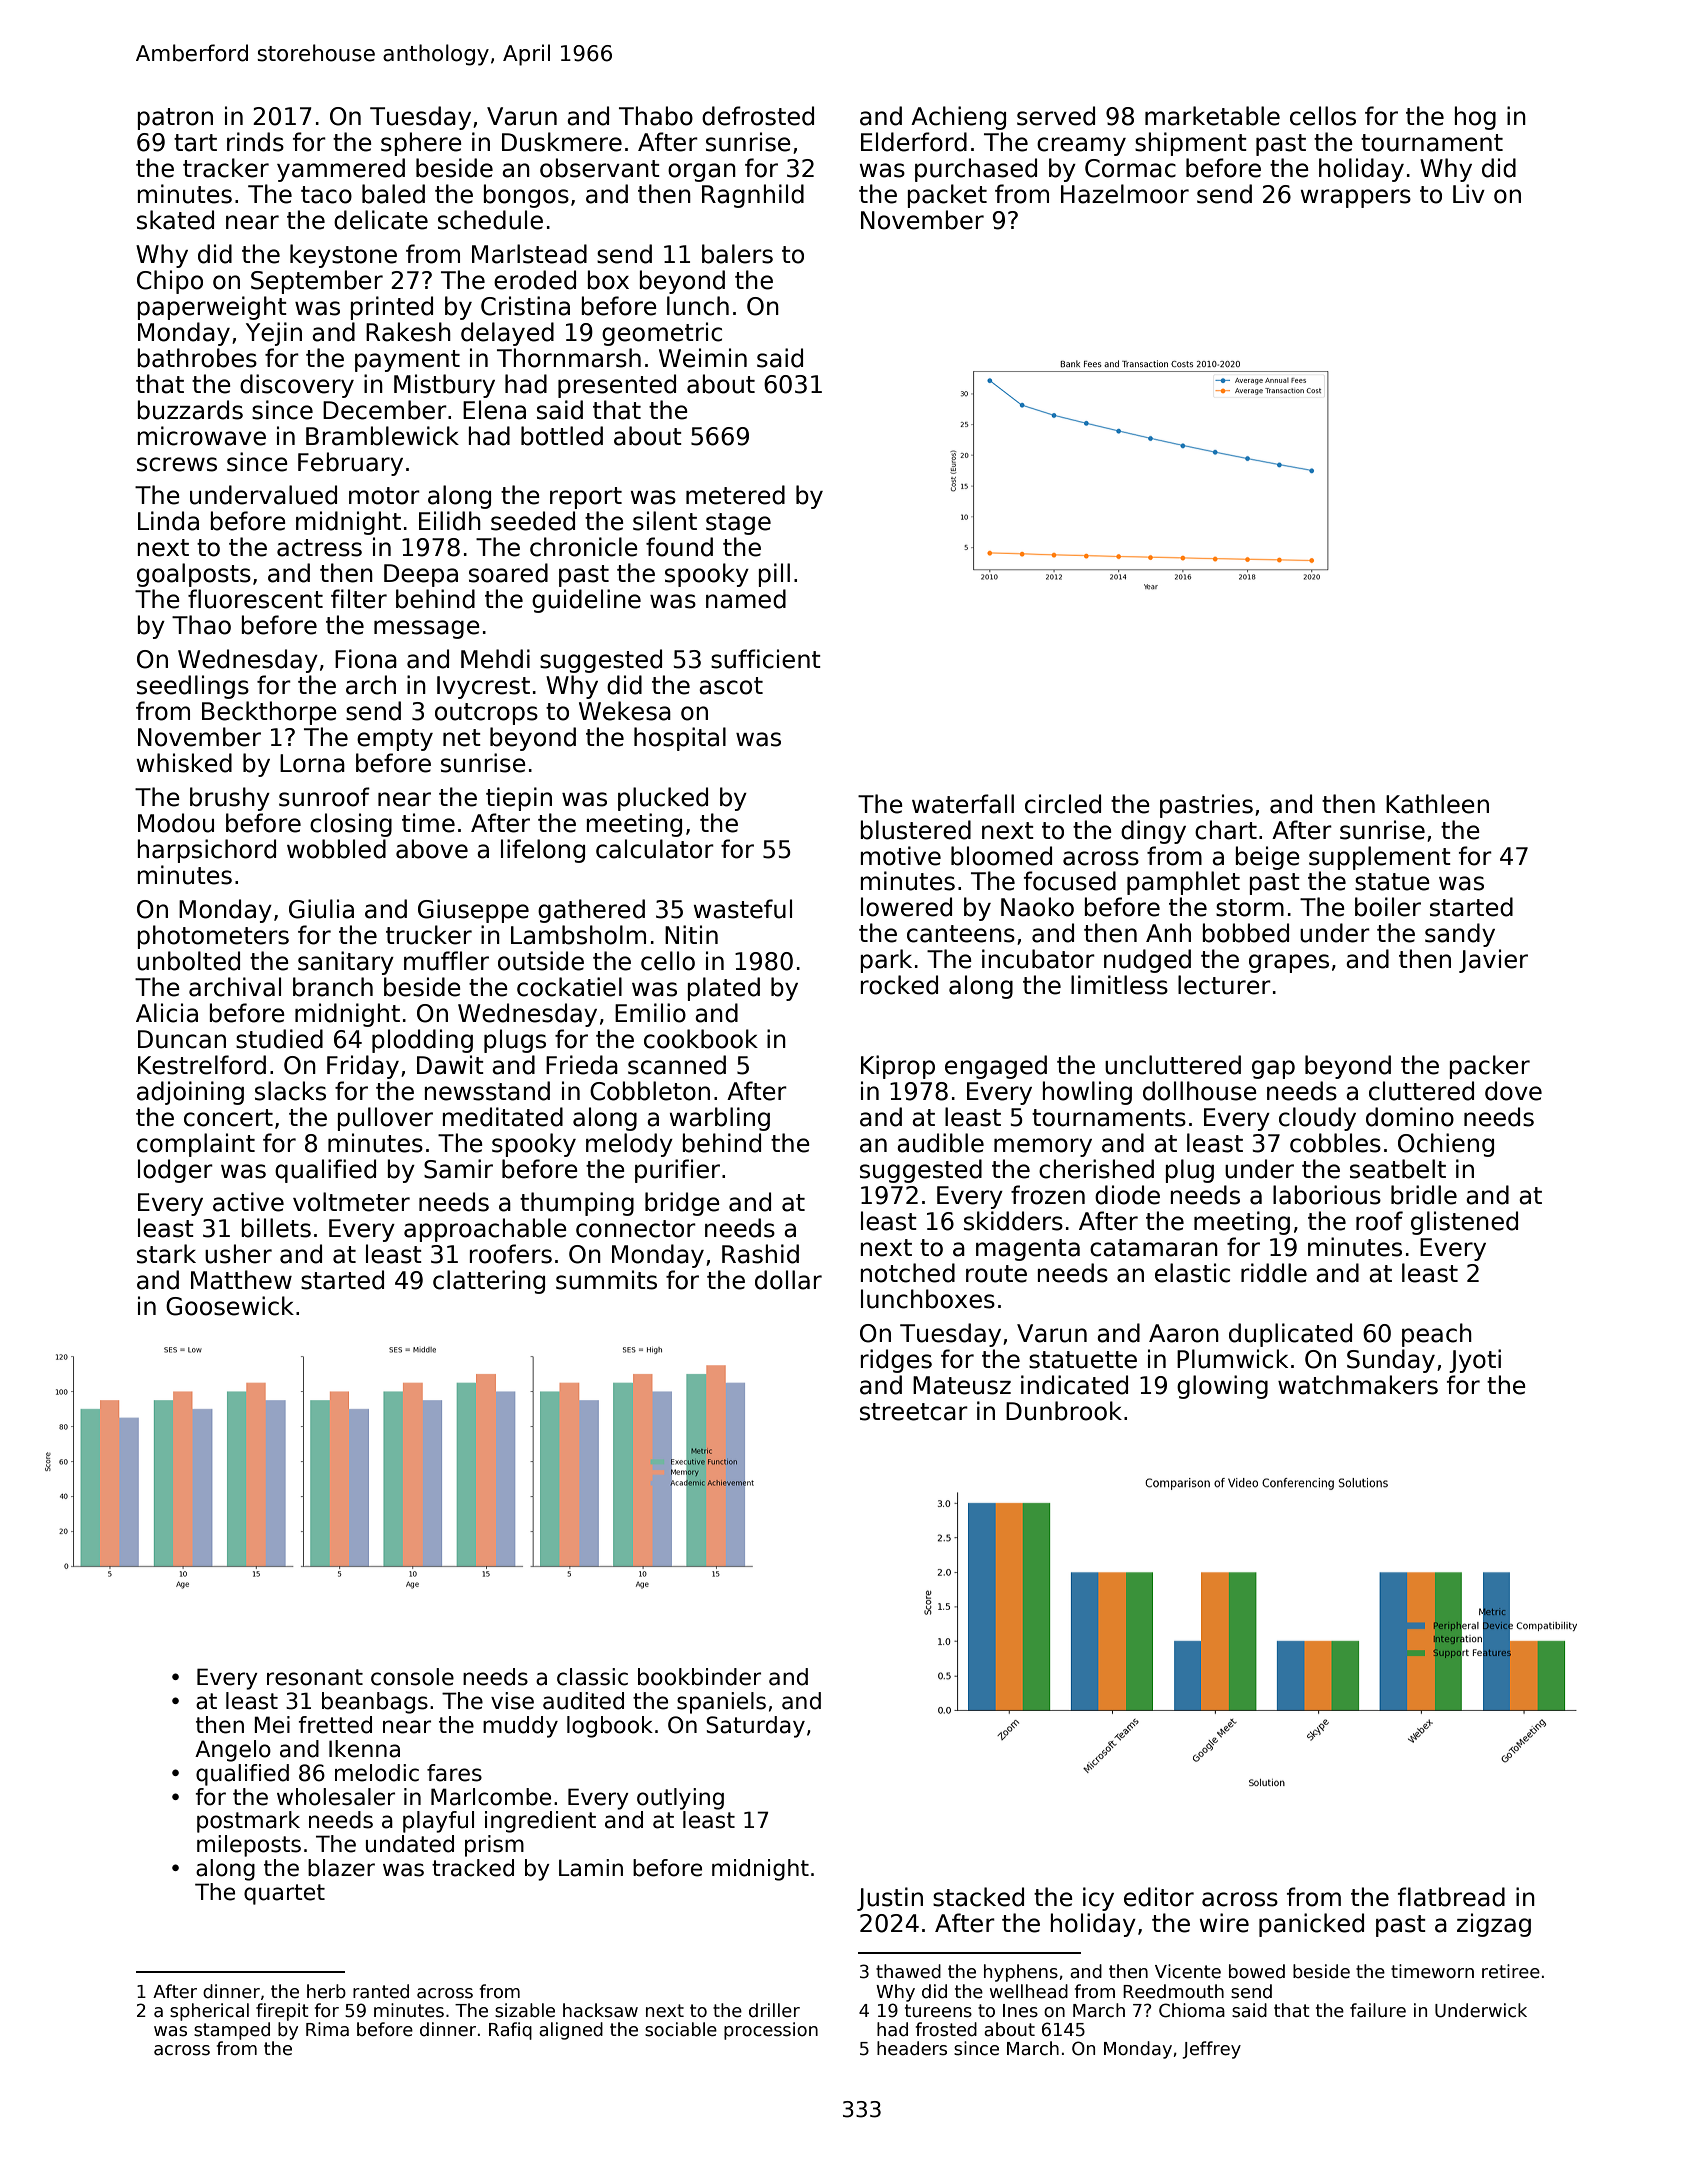 The image size is (1683, 2178). I want to click on headers, so click(912, 2048).
